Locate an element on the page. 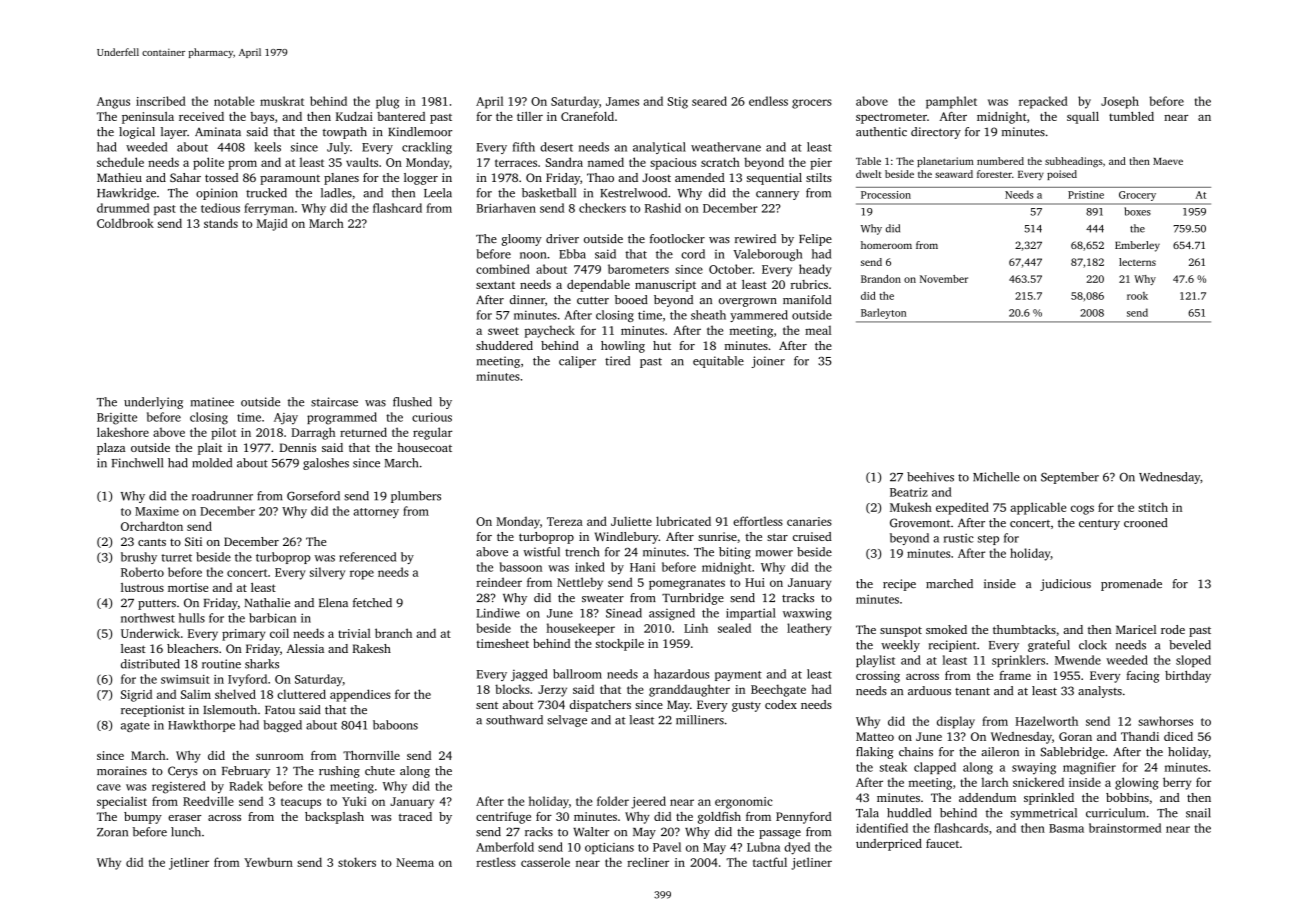 The image size is (1308, 924). Sinead is located at coordinates (624, 613).
